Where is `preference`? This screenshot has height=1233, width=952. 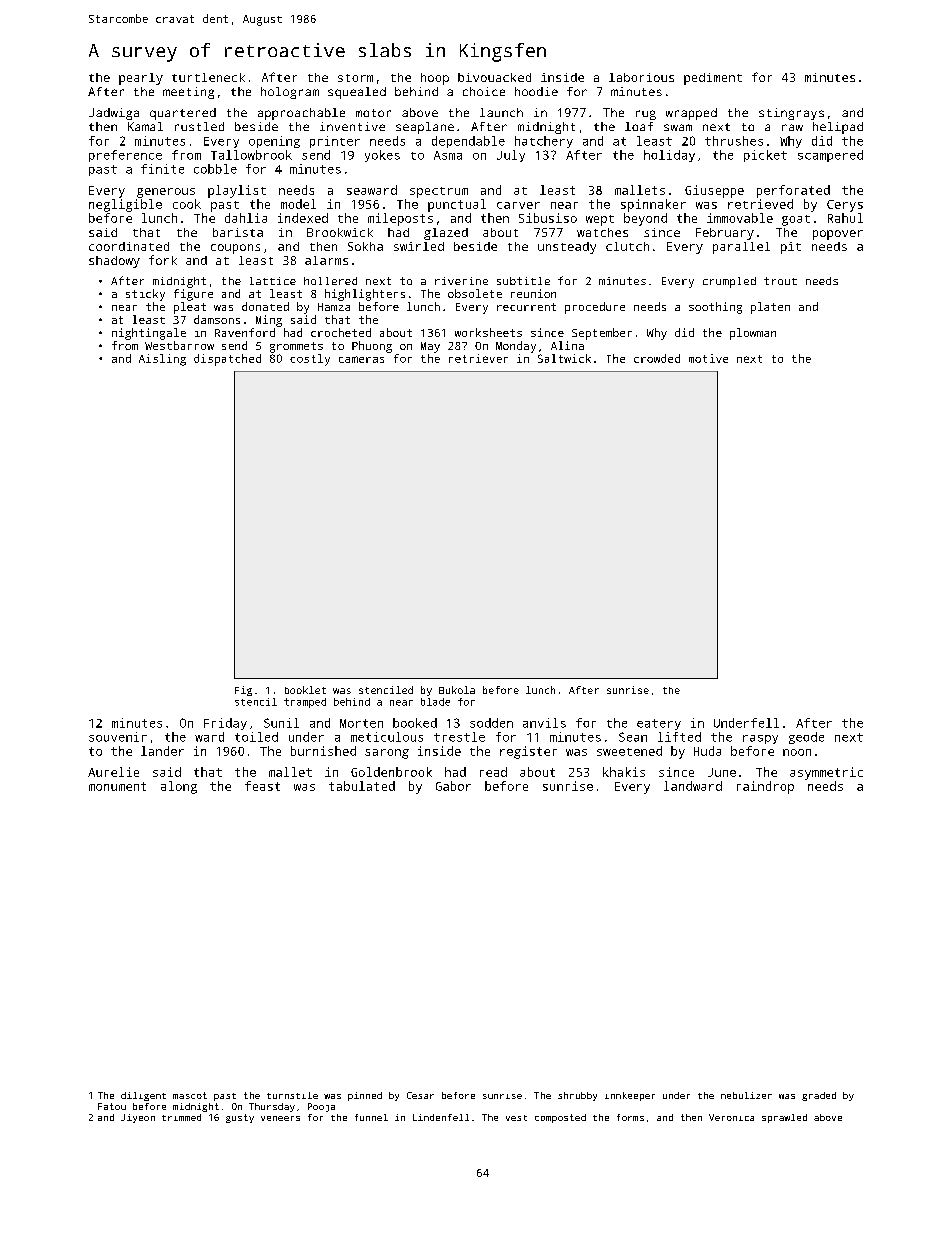 preference is located at coordinates (125, 156).
